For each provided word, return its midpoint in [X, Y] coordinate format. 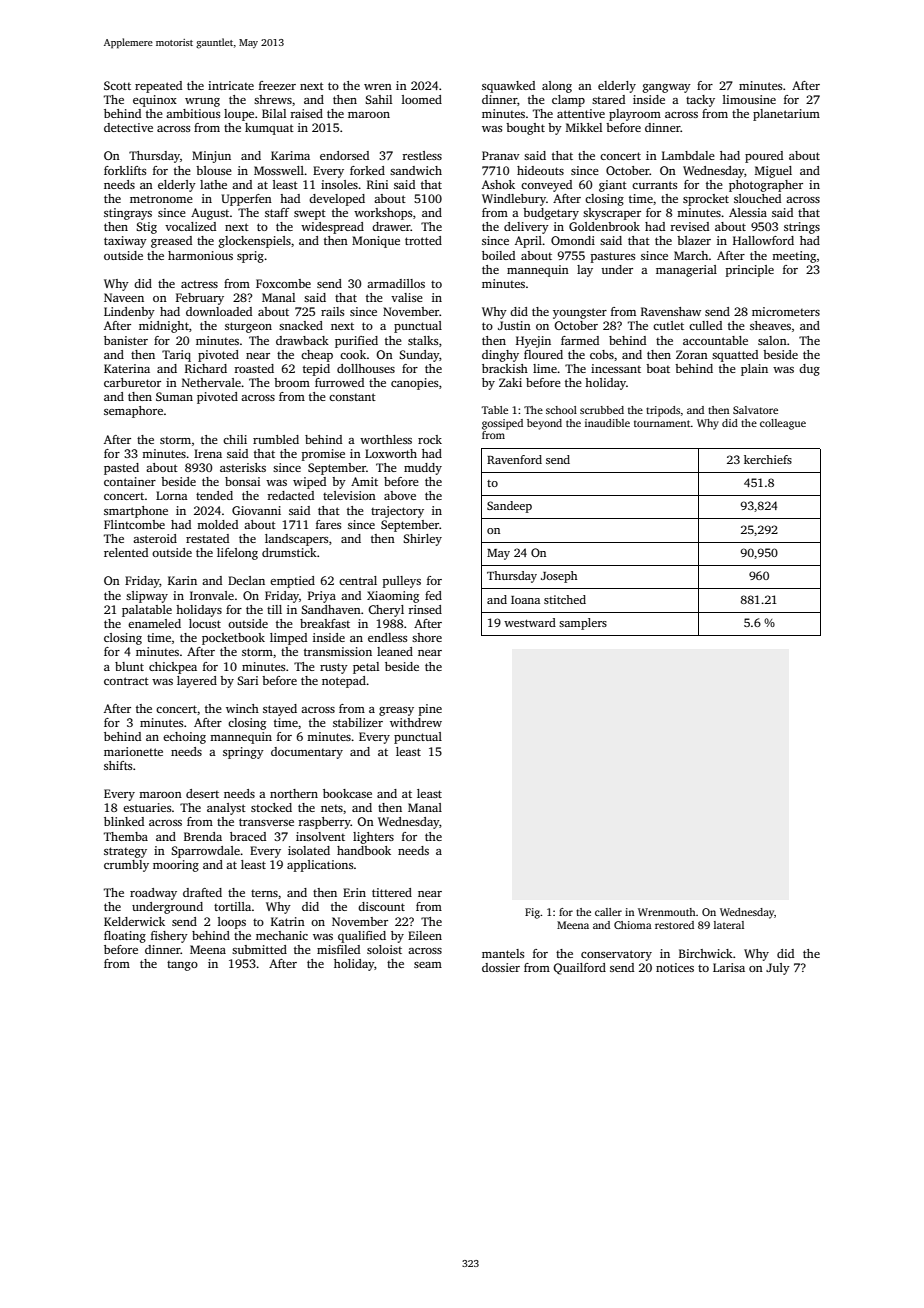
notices [675, 967]
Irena [208, 453]
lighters [373, 838]
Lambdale [688, 155]
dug [809, 370]
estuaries [147, 807]
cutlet [668, 325]
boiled [498, 255]
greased [171, 242]
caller [608, 912]
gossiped [502, 424]
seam [428, 965]
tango [182, 966]
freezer [277, 85]
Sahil [378, 99]
